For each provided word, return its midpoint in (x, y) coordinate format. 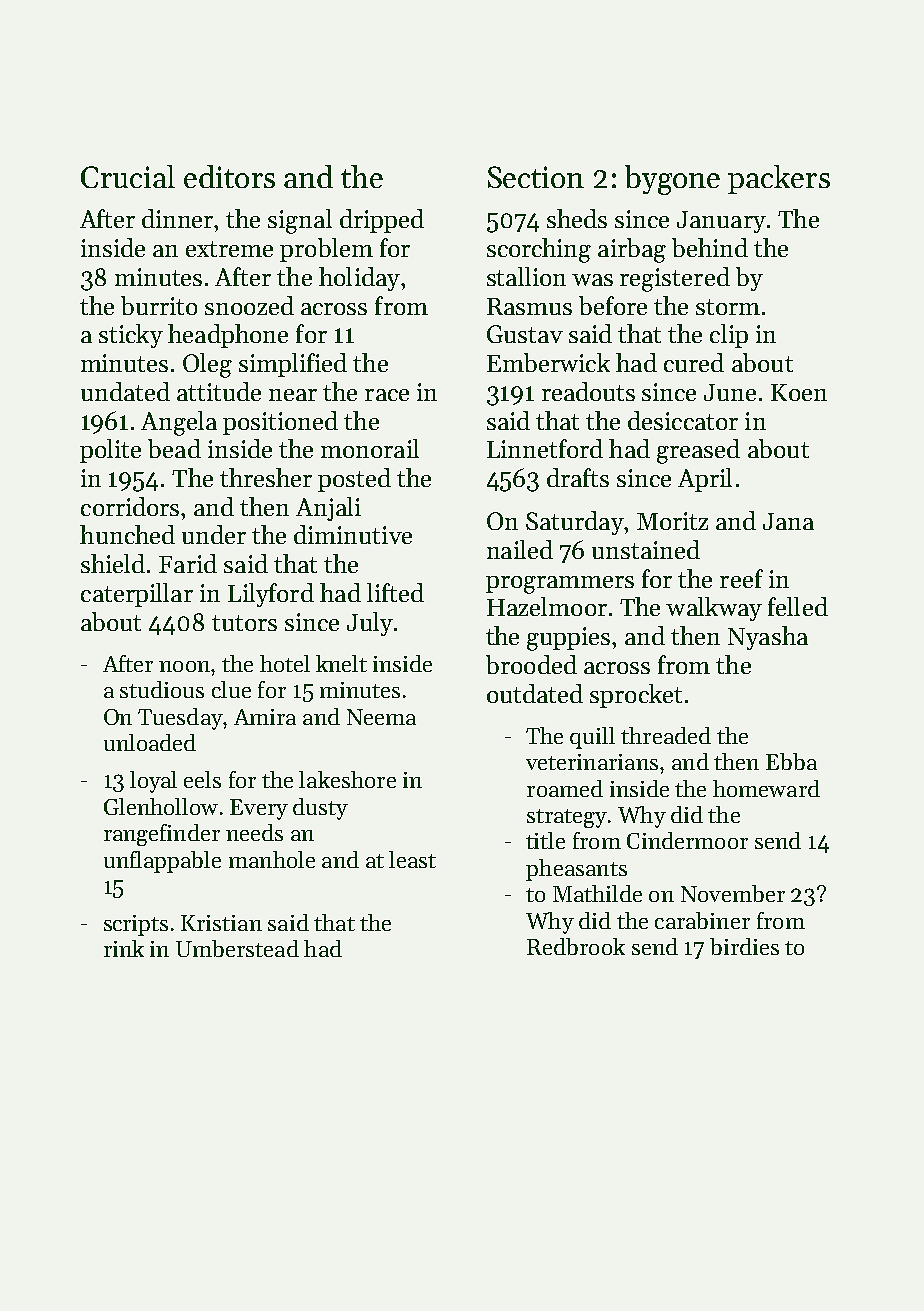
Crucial (128, 176)
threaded (666, 735)
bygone (672, 180)
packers (779, 179)
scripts (136, 925)
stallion (526, 276)
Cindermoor (687, 840)
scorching (539, 250)
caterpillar (137, 595)
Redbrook (576, 946)
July (370, 624)
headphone (228, 336)
